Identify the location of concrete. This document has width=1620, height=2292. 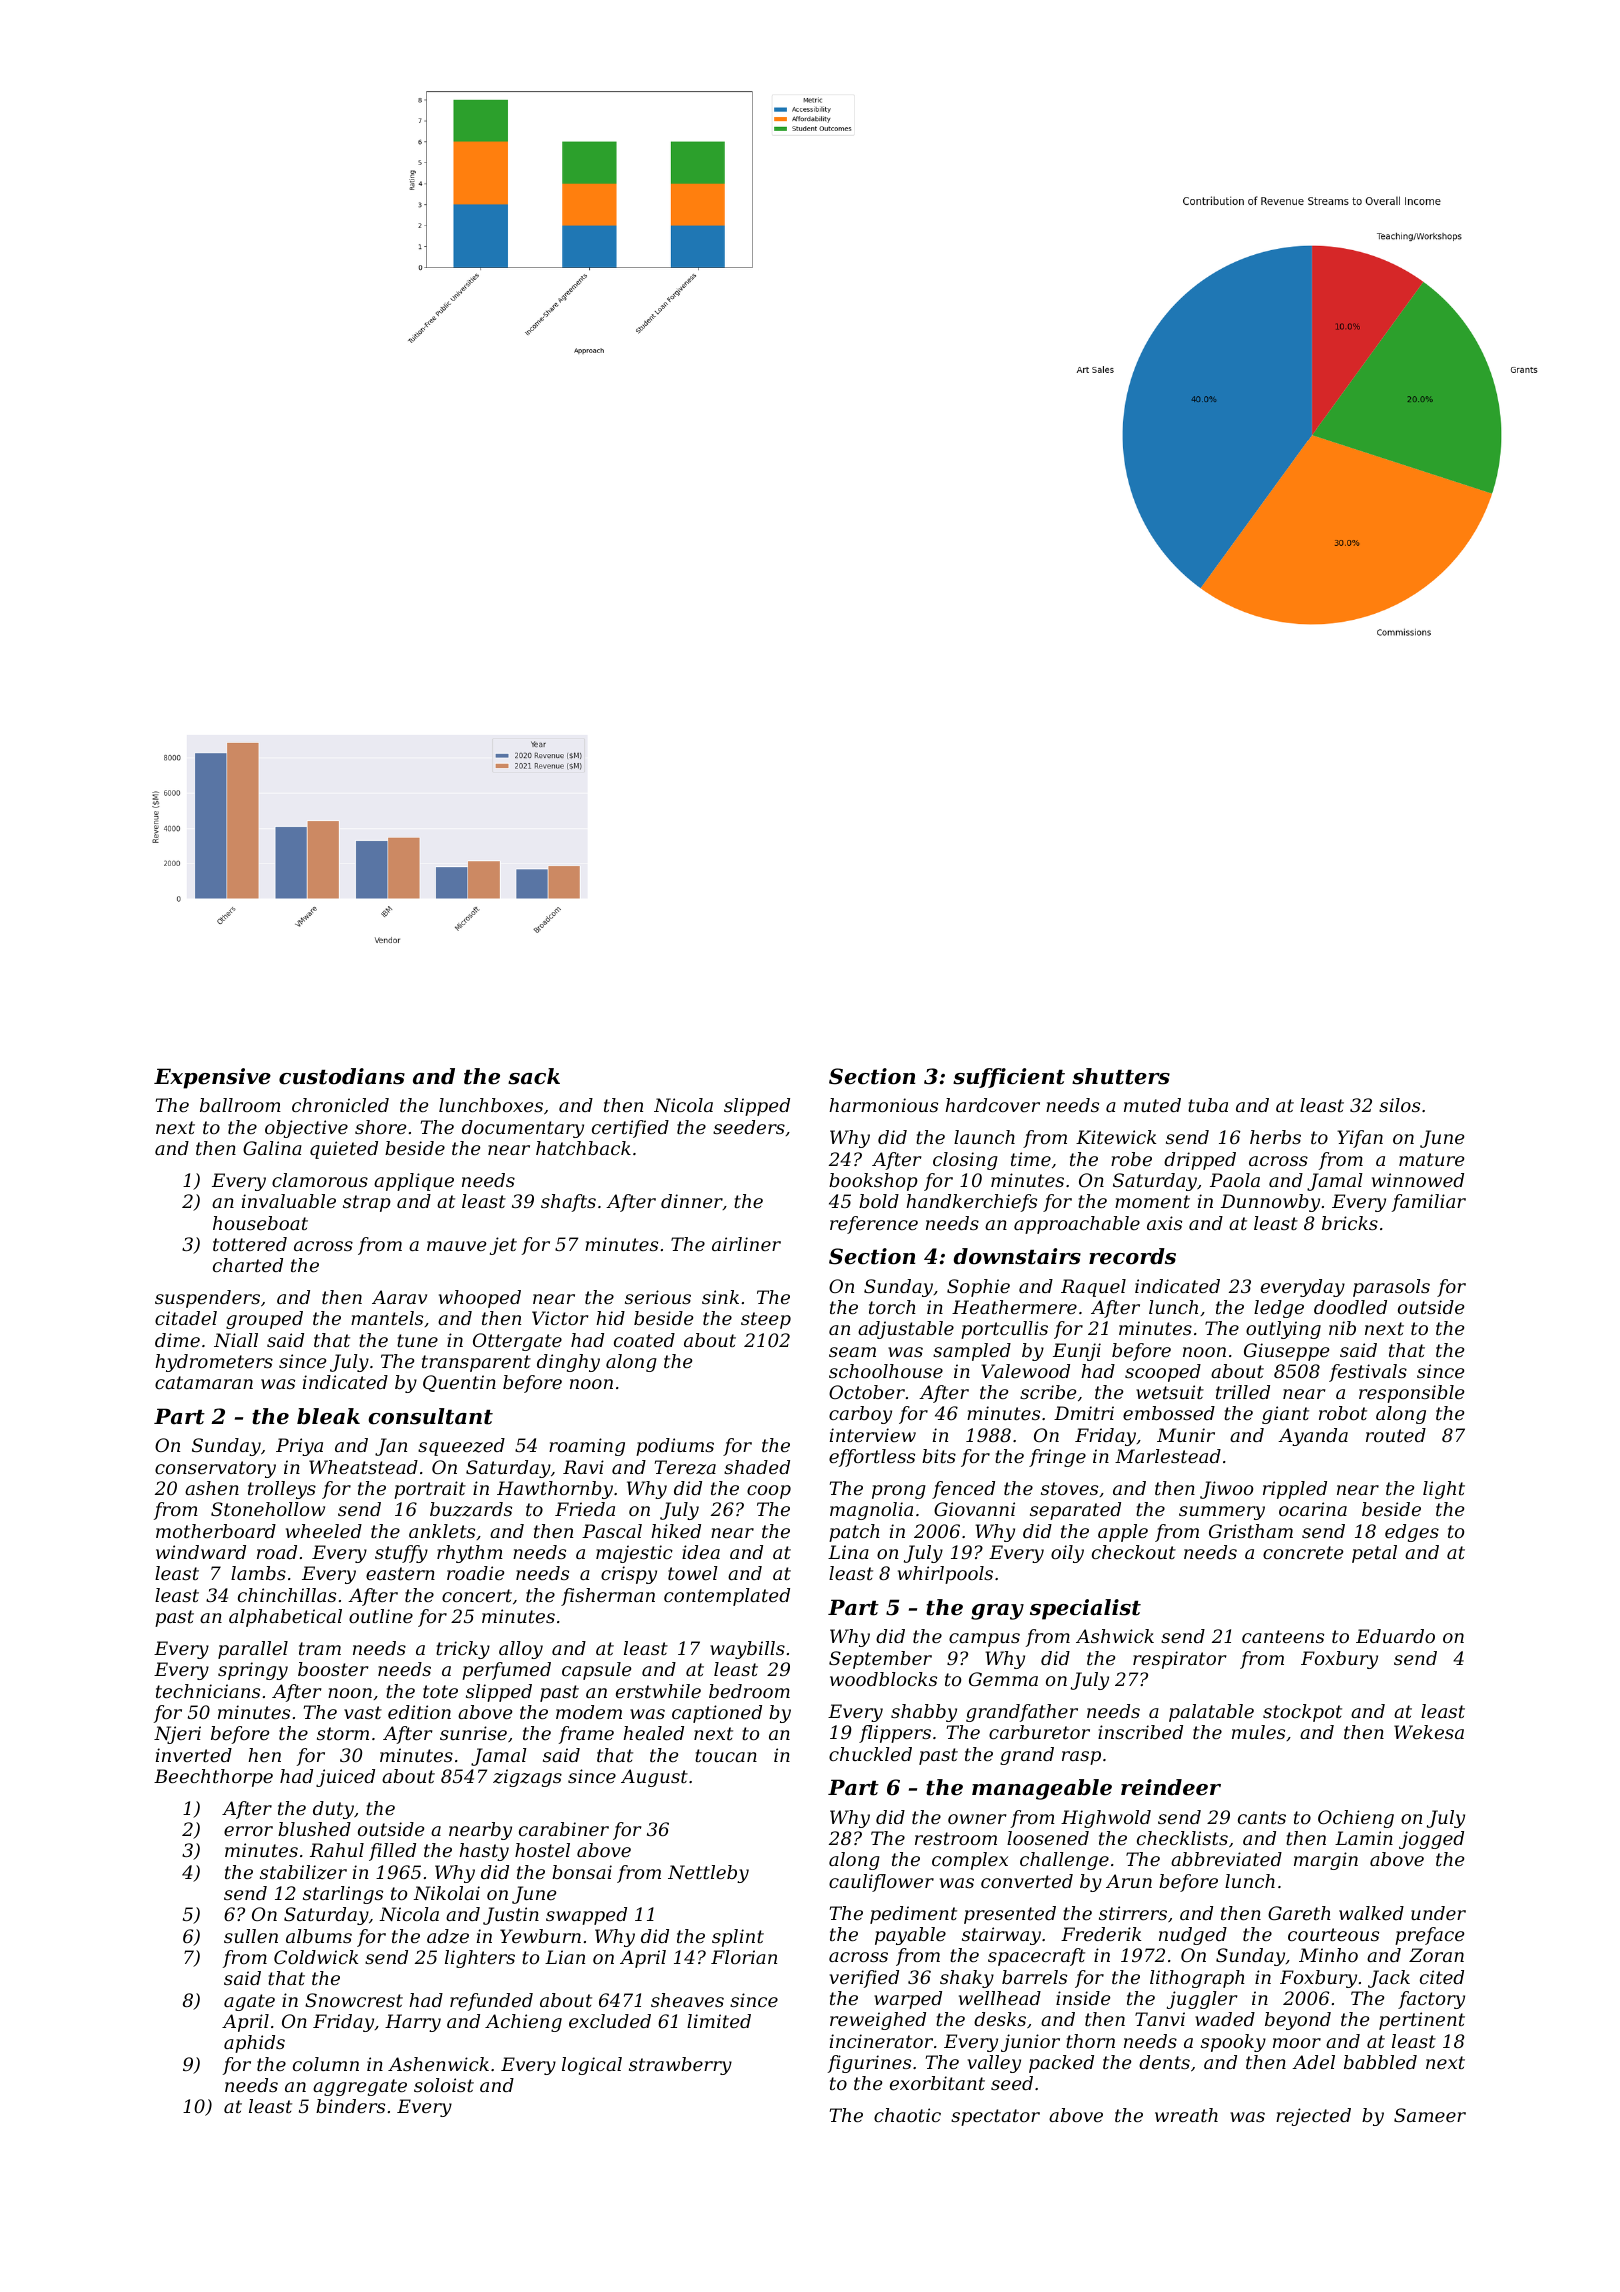
(1303, 1552).
